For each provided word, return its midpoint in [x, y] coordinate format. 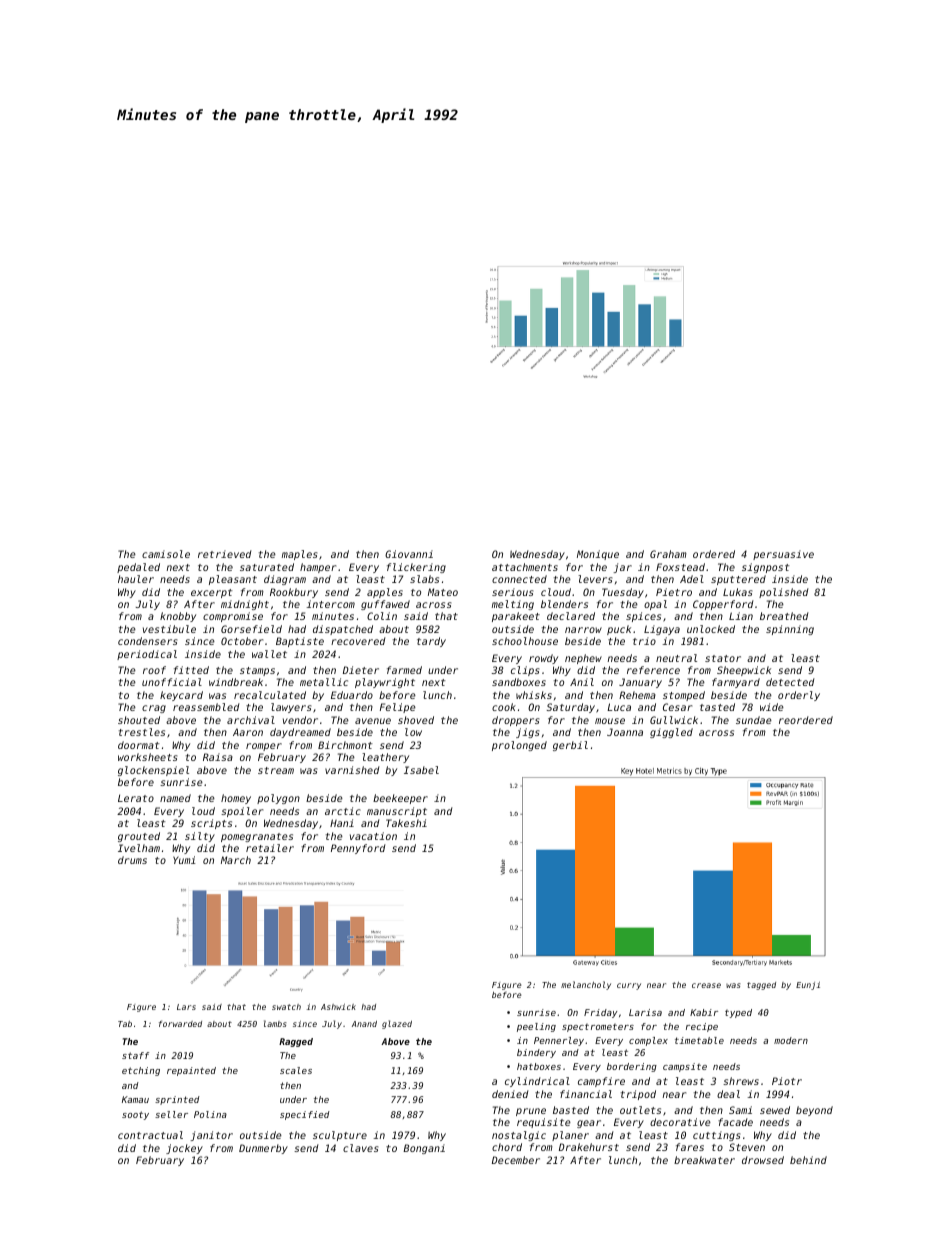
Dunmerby [263, 1149]
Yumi [184, 860]
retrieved [225, 554]
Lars [186, 1007]
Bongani [424, 1149]
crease [706, 985]
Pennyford [358, 849]
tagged [761, 986]
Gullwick [674, 720]
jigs [527, 733]
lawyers [291, 708]
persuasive [783, 555]
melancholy [586, 985]
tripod [638, 1095]
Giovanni [409, 554]
